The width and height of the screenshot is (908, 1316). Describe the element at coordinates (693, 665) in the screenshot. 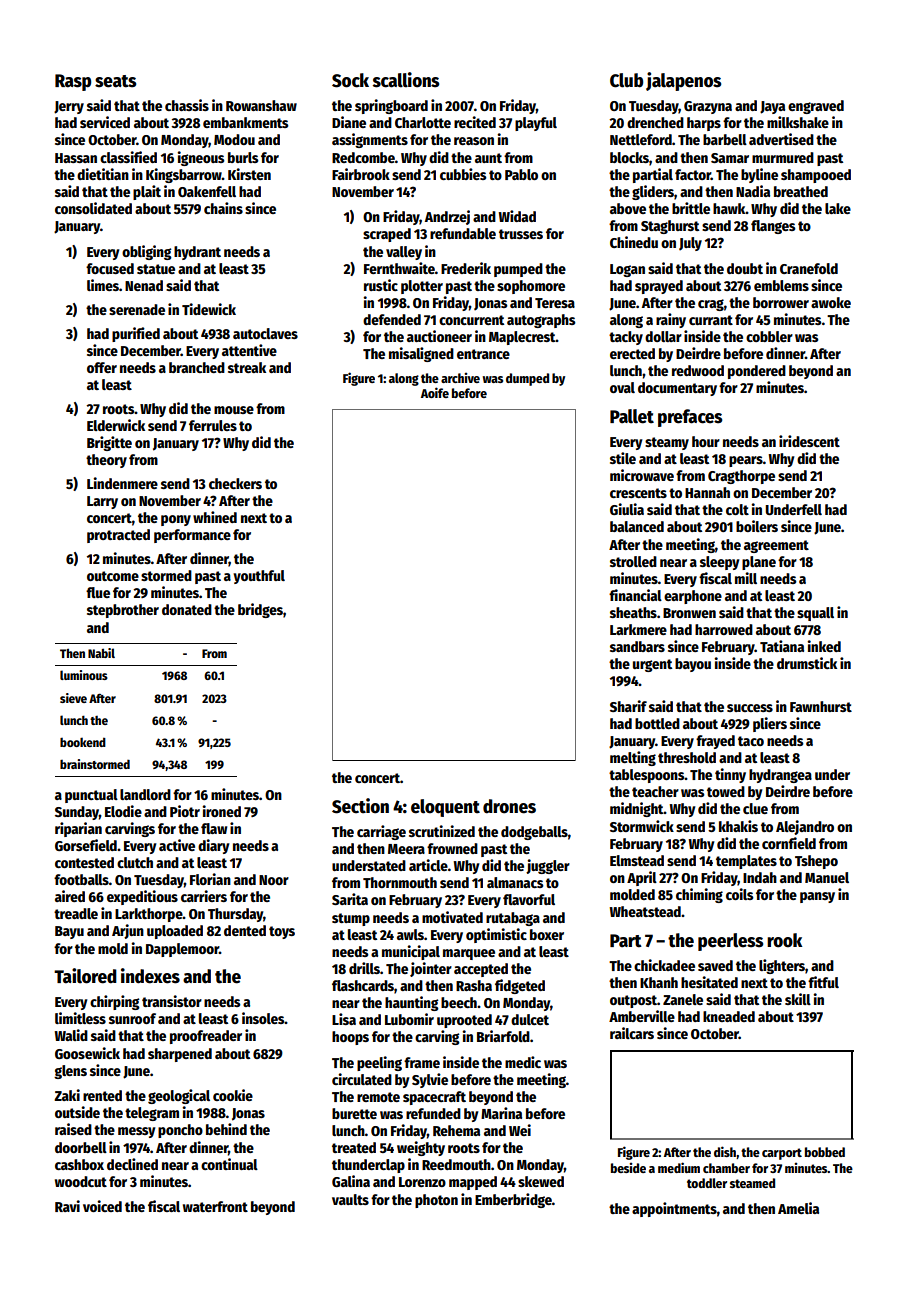

I see `bayou` at that location.
